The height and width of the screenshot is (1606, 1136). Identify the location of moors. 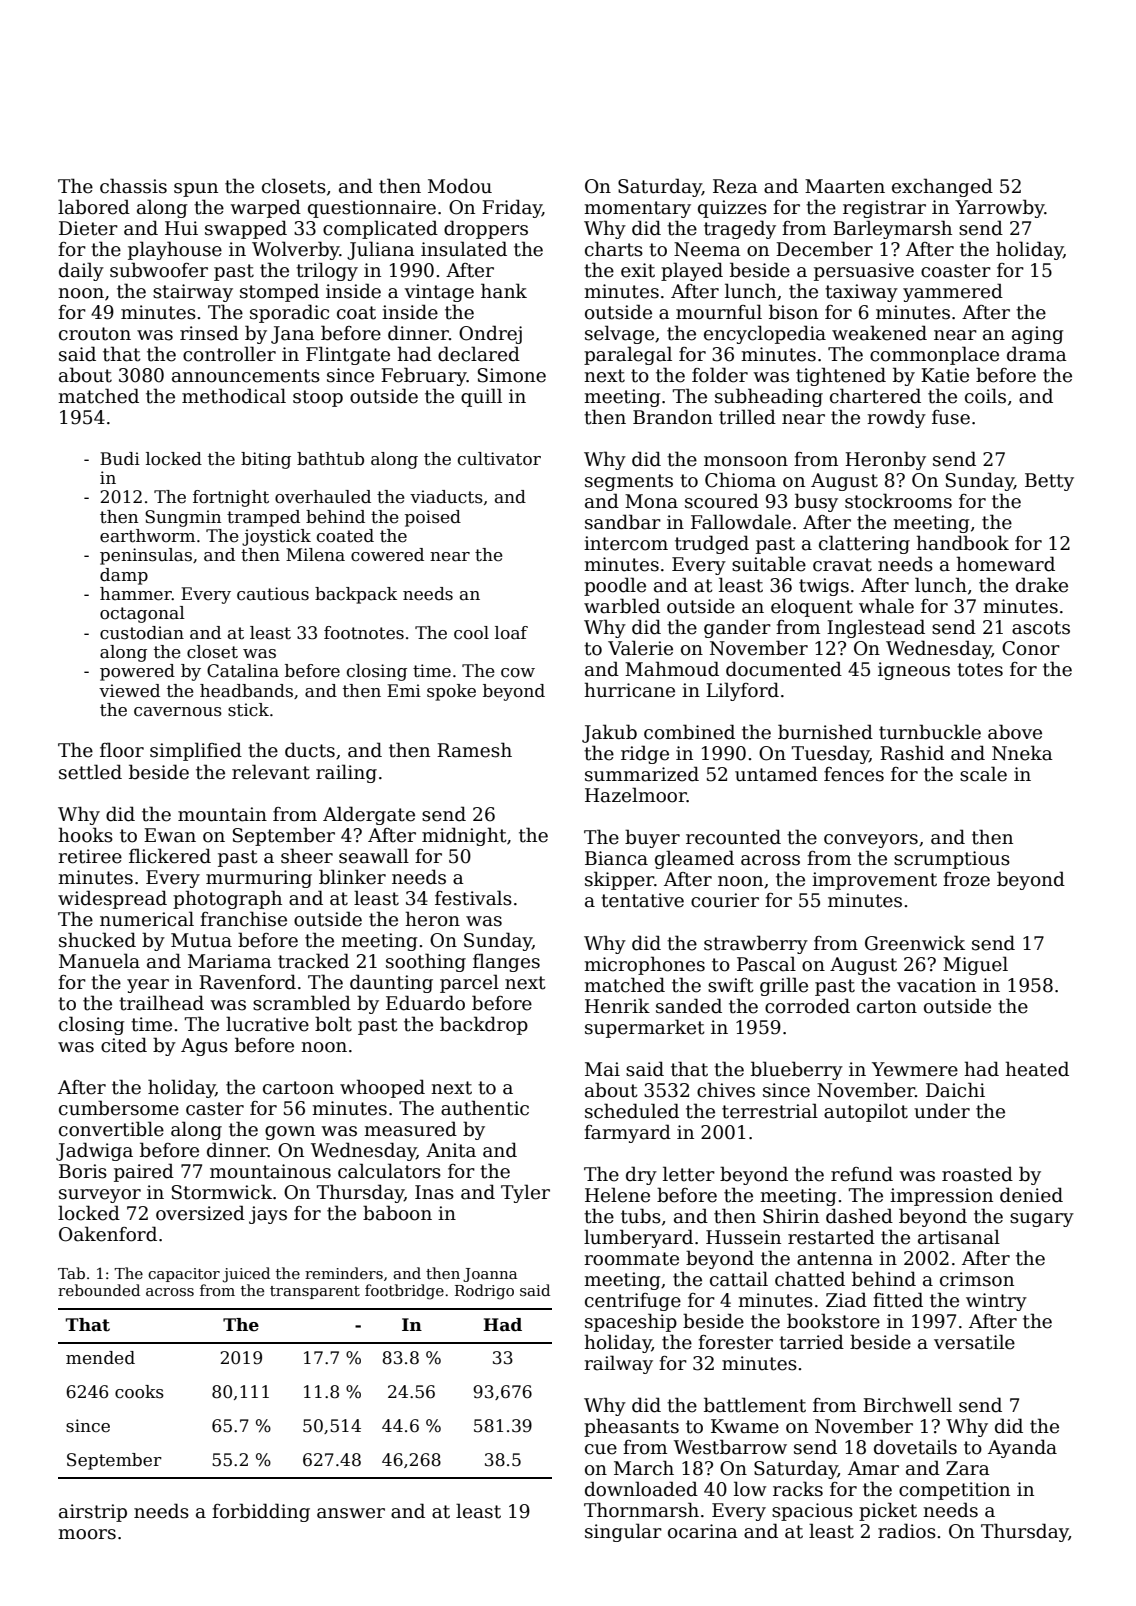
(87, 1534).
